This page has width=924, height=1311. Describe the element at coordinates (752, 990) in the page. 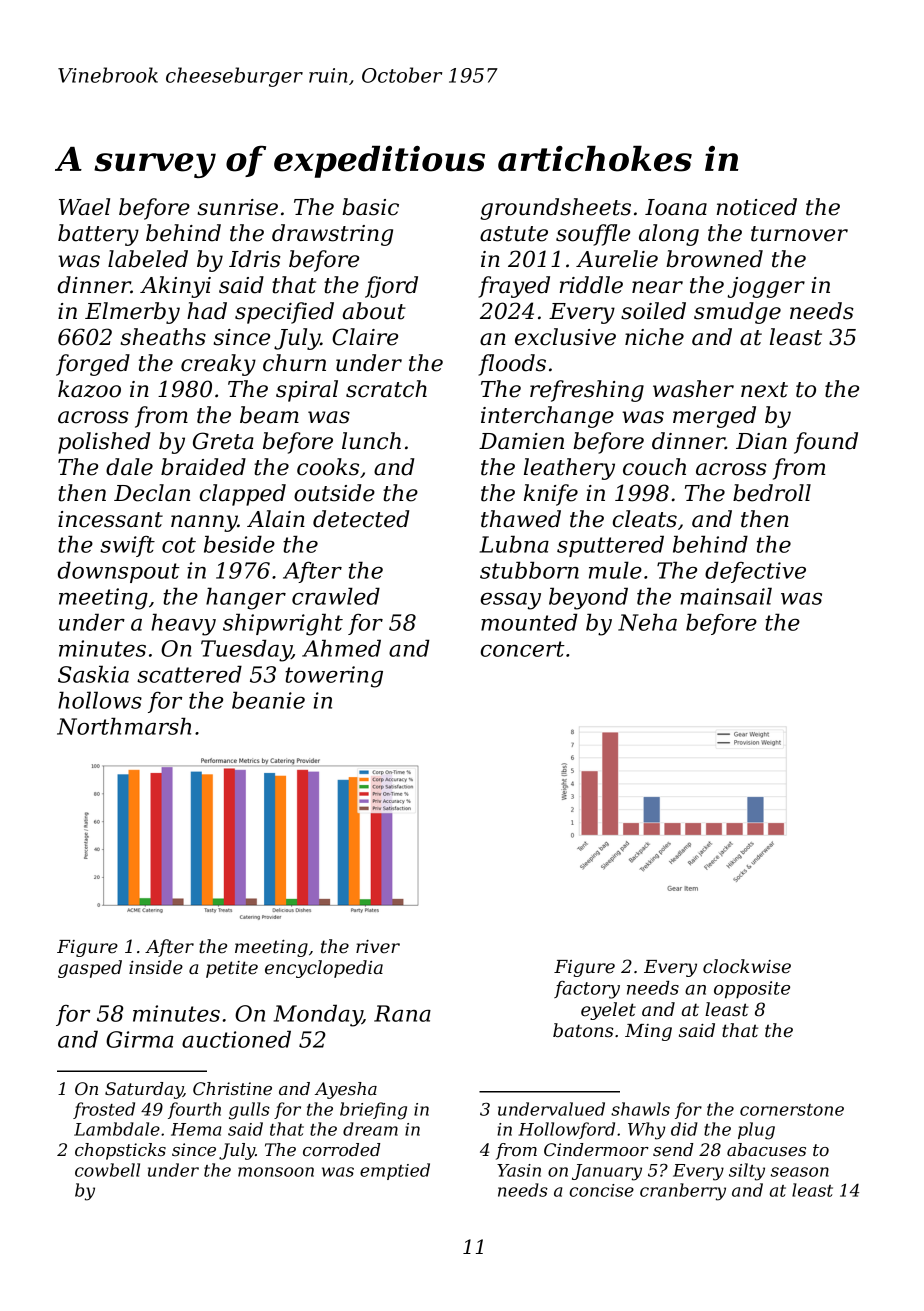

I see `opposite` at that location.
